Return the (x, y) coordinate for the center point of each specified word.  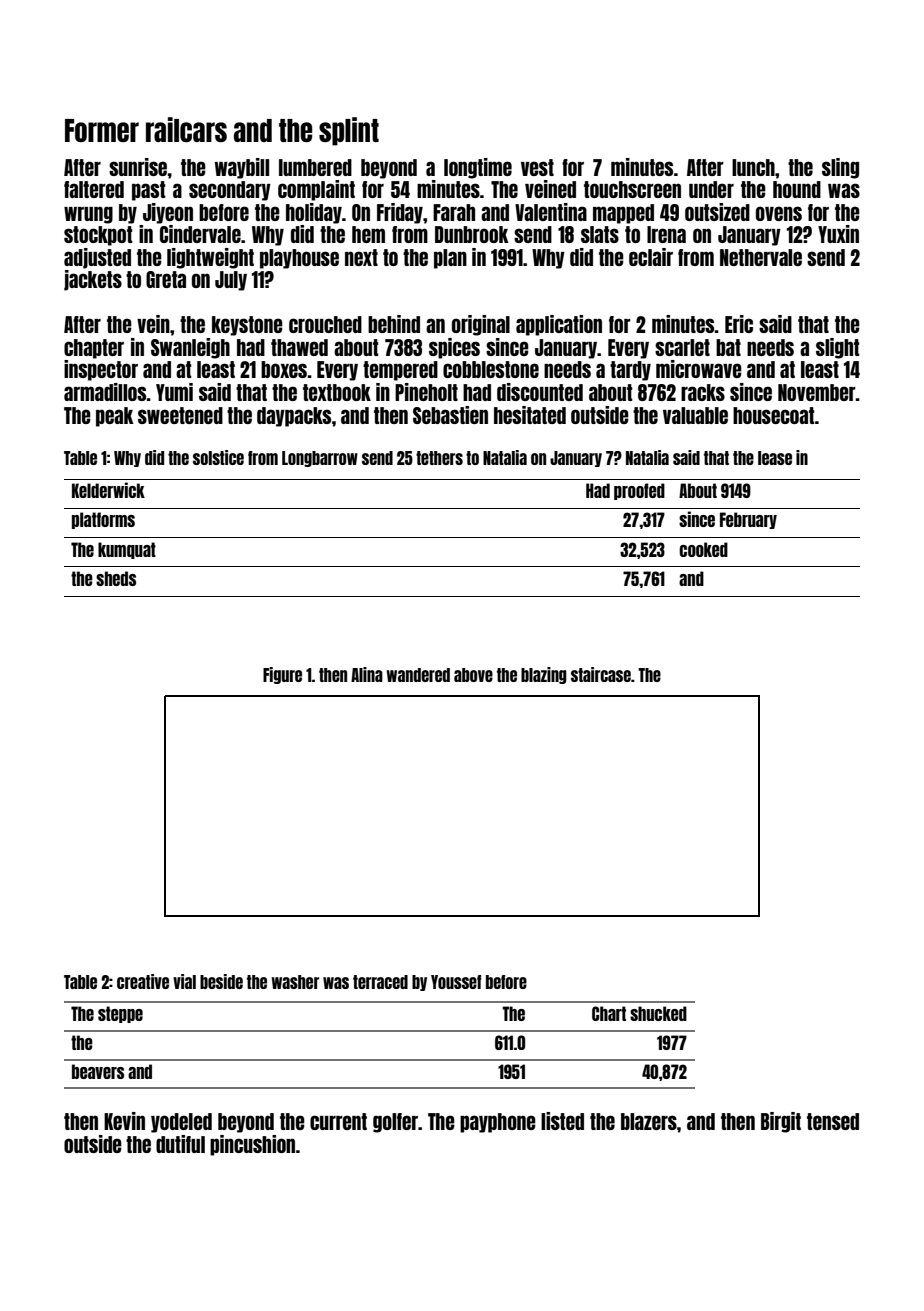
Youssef (456, 982)
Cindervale (200, 234)
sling (840, 168)
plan (450, 259)
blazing (544, 675)
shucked (658, 1013)
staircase (601, 674)
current (338, 1121)
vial (184, 981)
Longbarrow (320, 459)
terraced (380, 982)
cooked (703, 549)
